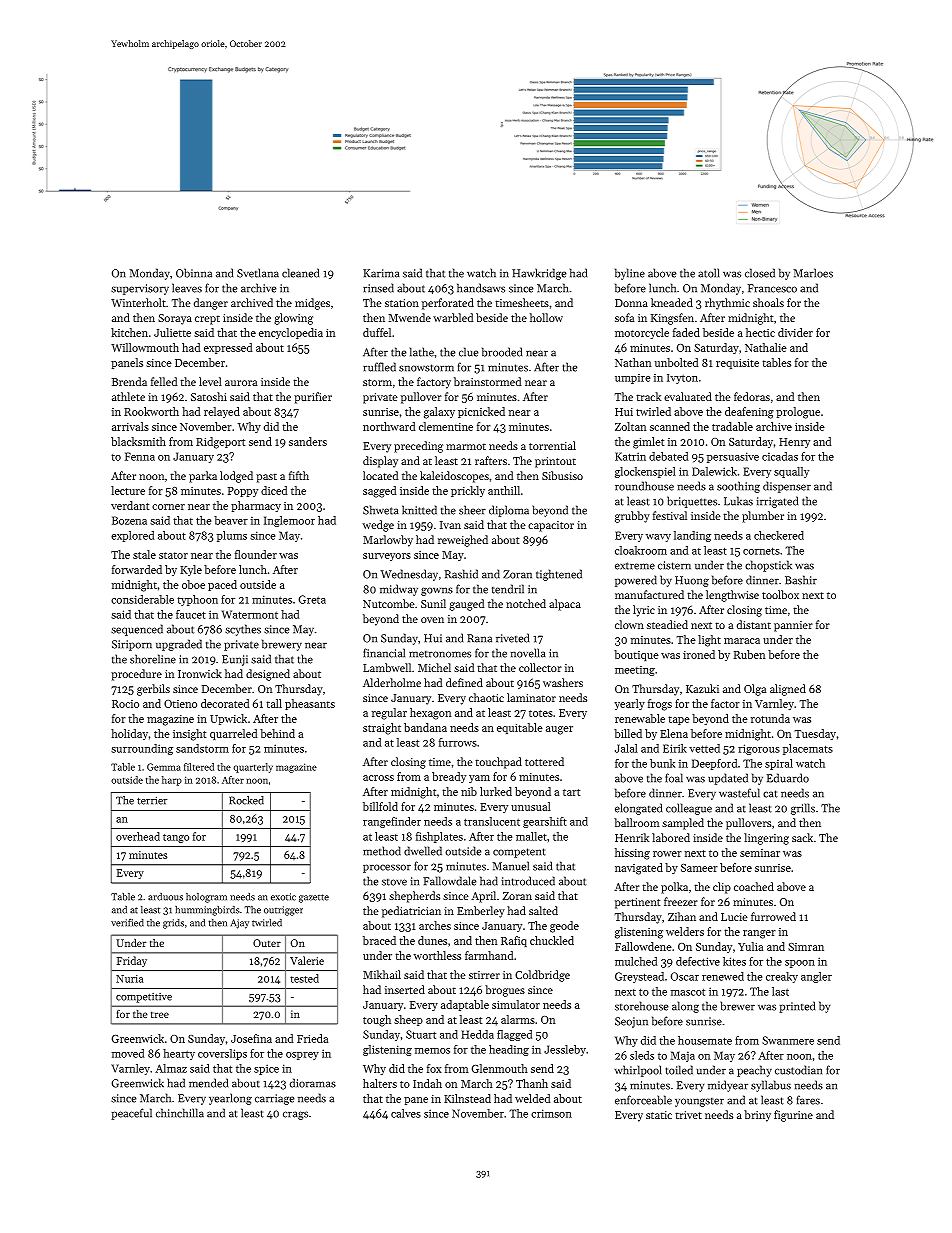  Describe the element at coordinates (539, 274) in the screenshot. I see `Hawkridge` at that location.
